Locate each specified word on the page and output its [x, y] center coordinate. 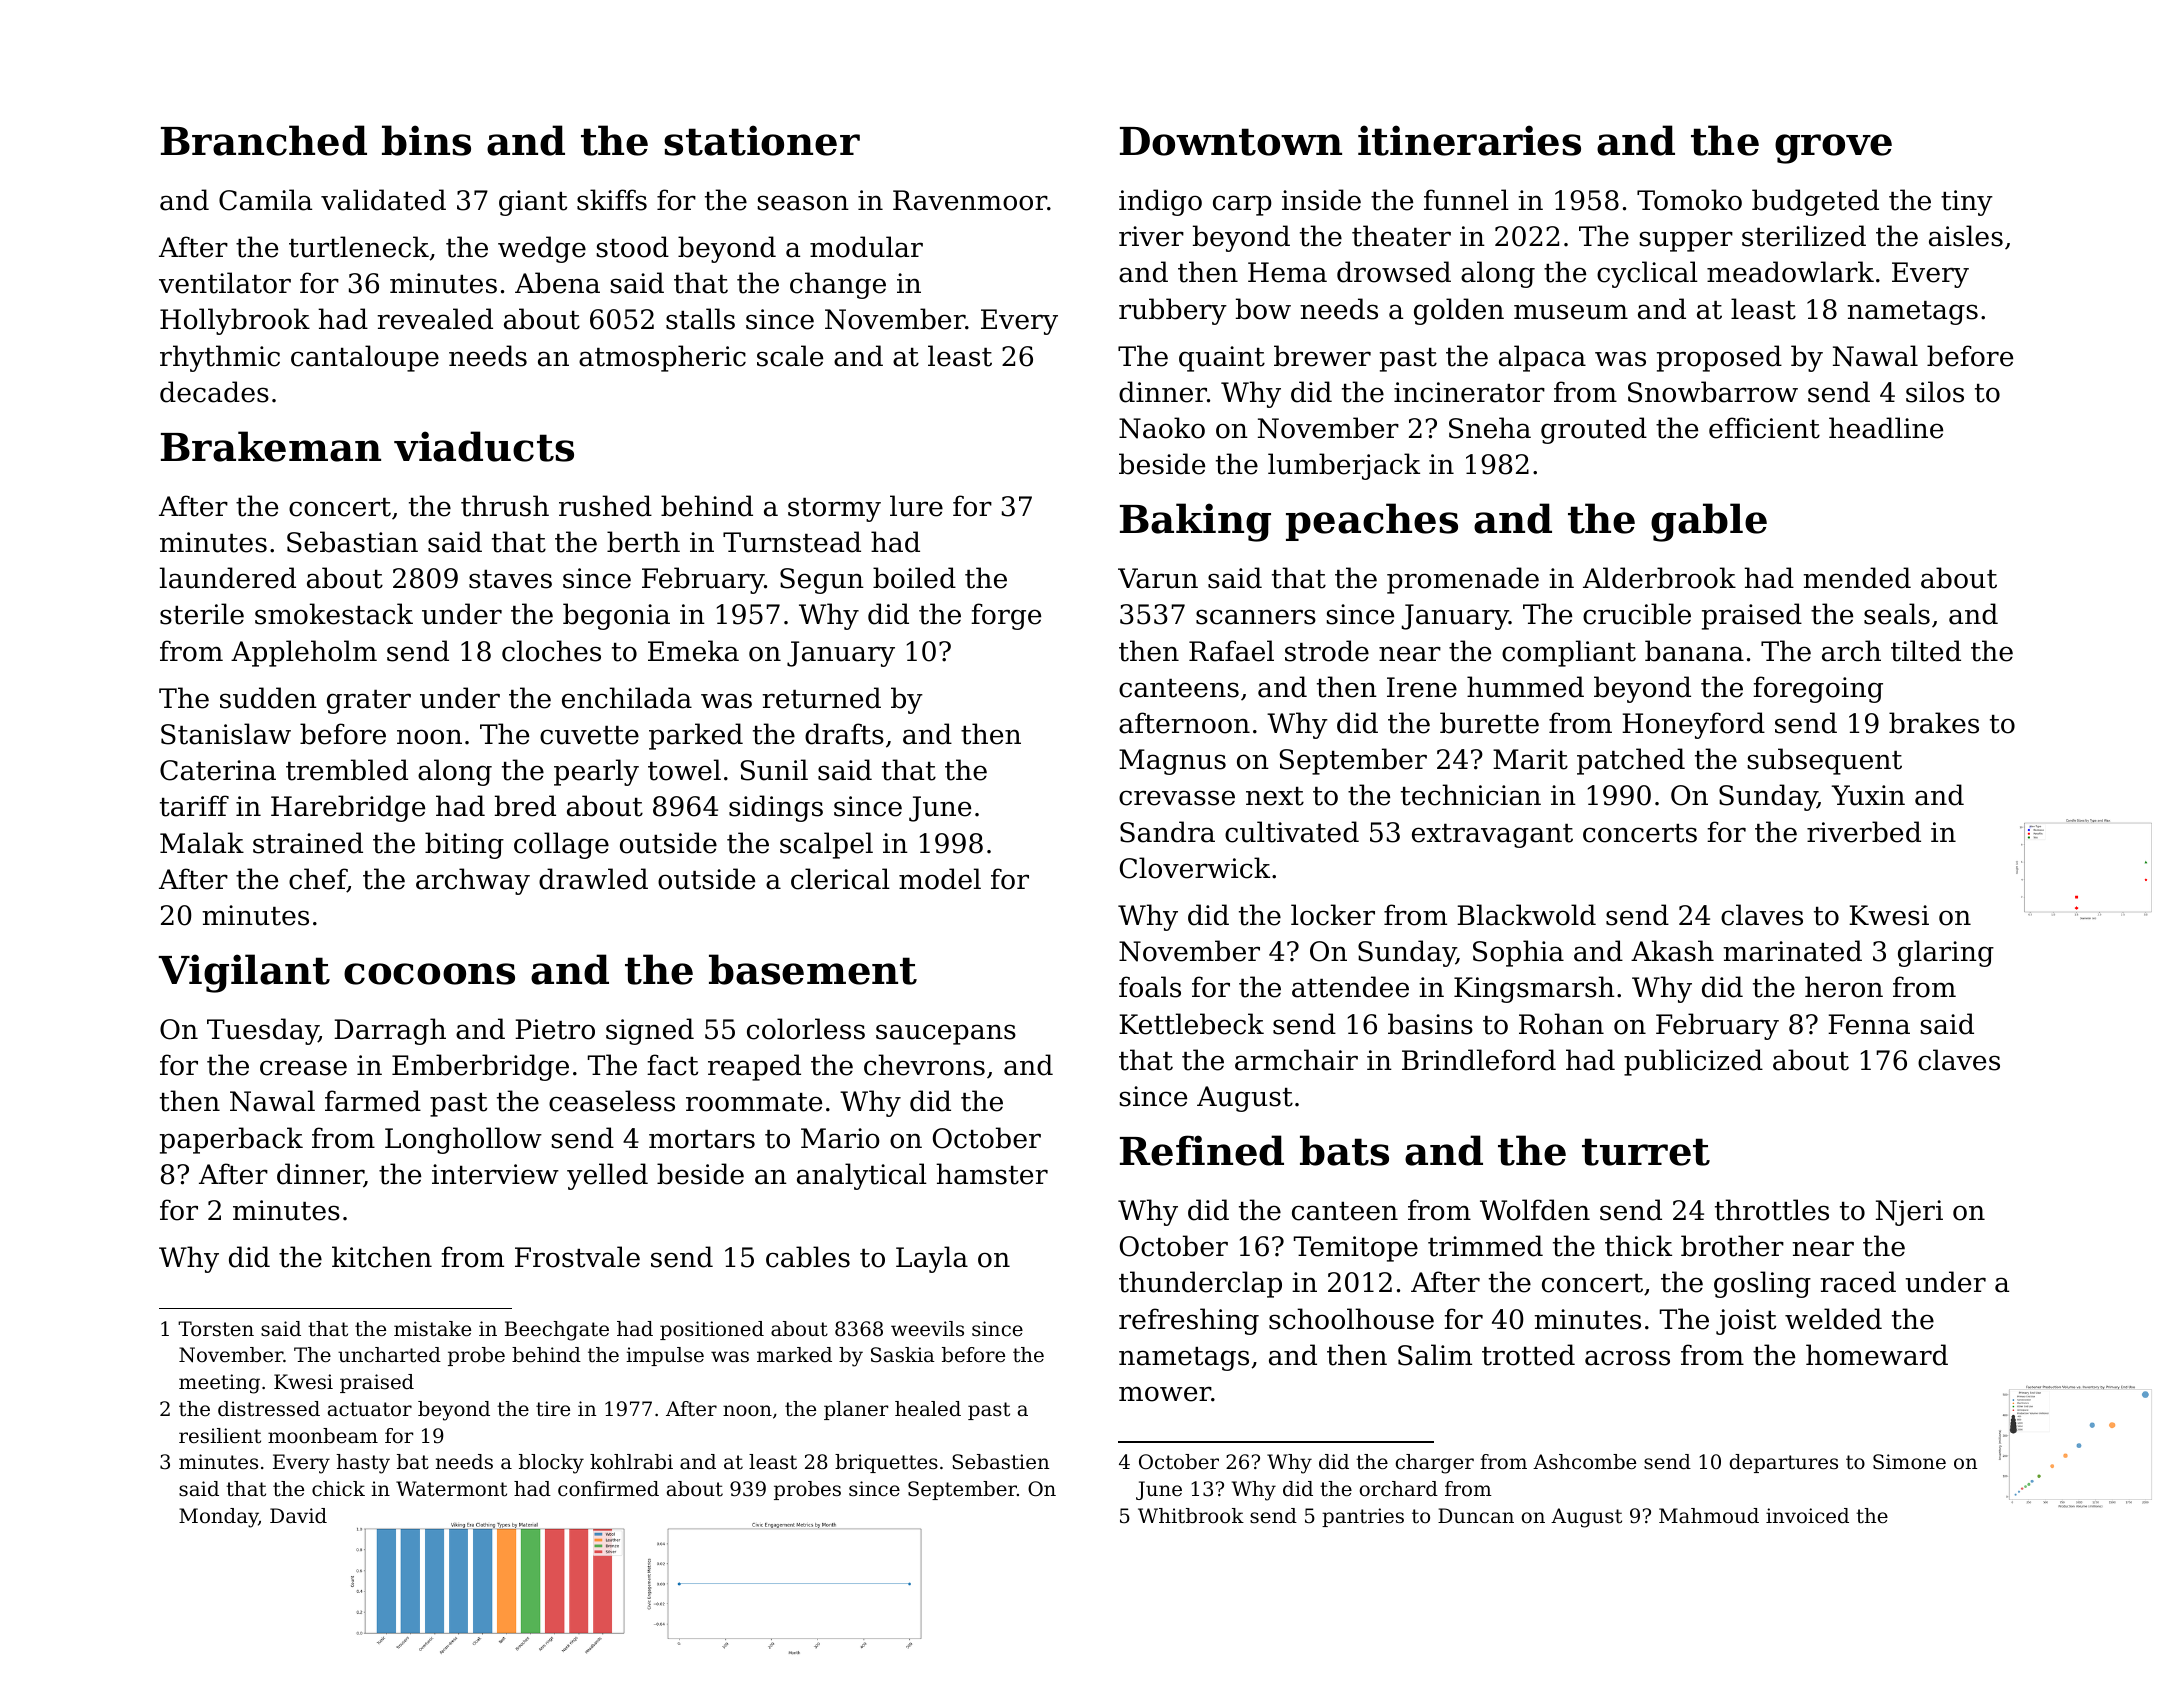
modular [866, 247]
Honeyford [1693, 725]
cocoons [429, 974]
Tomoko [1689, 200]
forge [1006, 616]
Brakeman [271, 446]
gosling [1762, 1284]
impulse [665, 1356]
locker [1333, 915]
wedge [542, 249]
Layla [932, 1259]
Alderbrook [1659, 578]
